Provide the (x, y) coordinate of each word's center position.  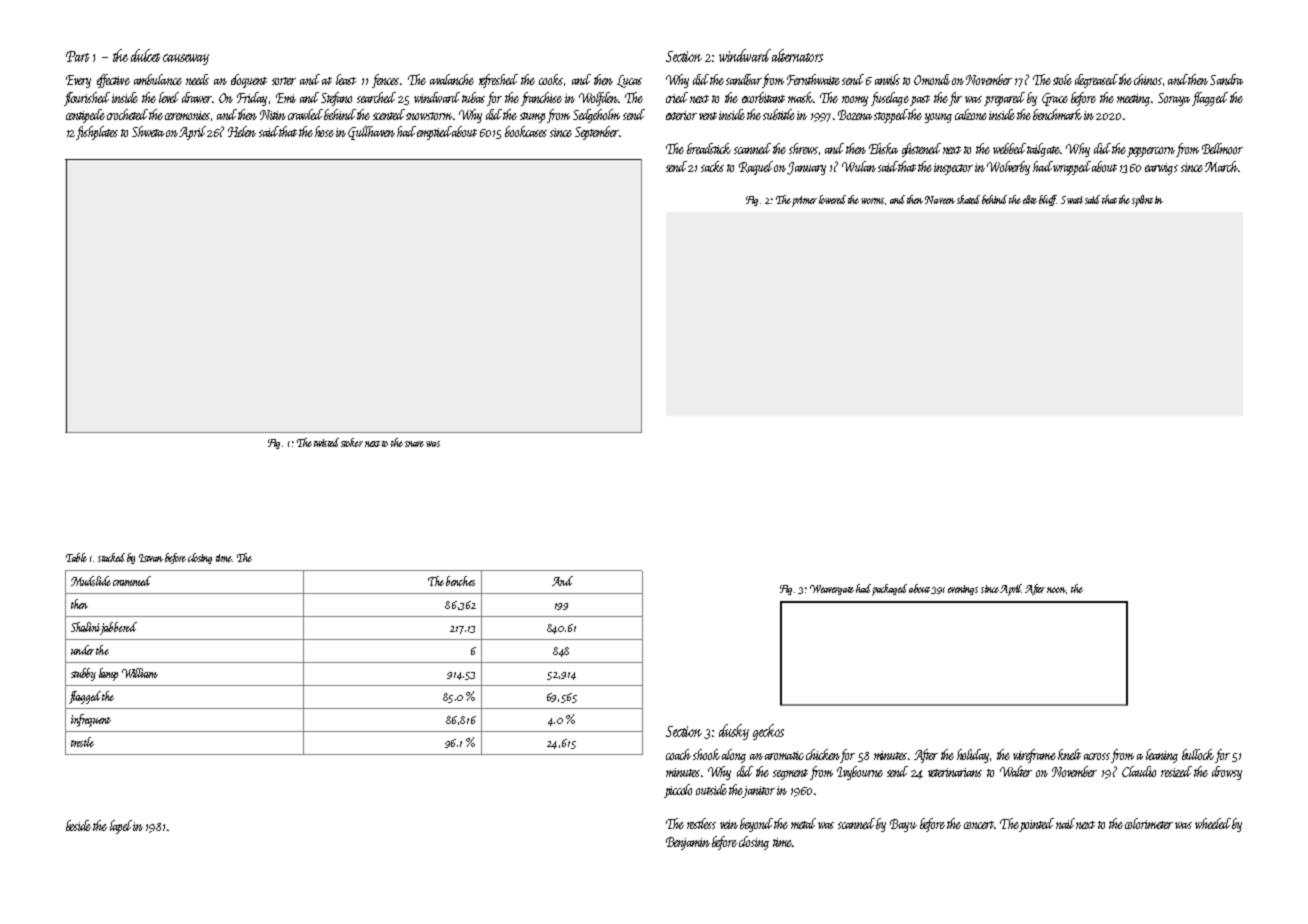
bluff (1048, 200)
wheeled (1213, 823)
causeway (186, 59)
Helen (242, 131)
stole (1062, 79)
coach (678, 754)
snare (414, 444)
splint (1142, 201)
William (140, 673)
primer (804, 201)
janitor (759, 791)
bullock (1198, 754)
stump (532, 117)
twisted (326, 442)
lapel (121, 827)
